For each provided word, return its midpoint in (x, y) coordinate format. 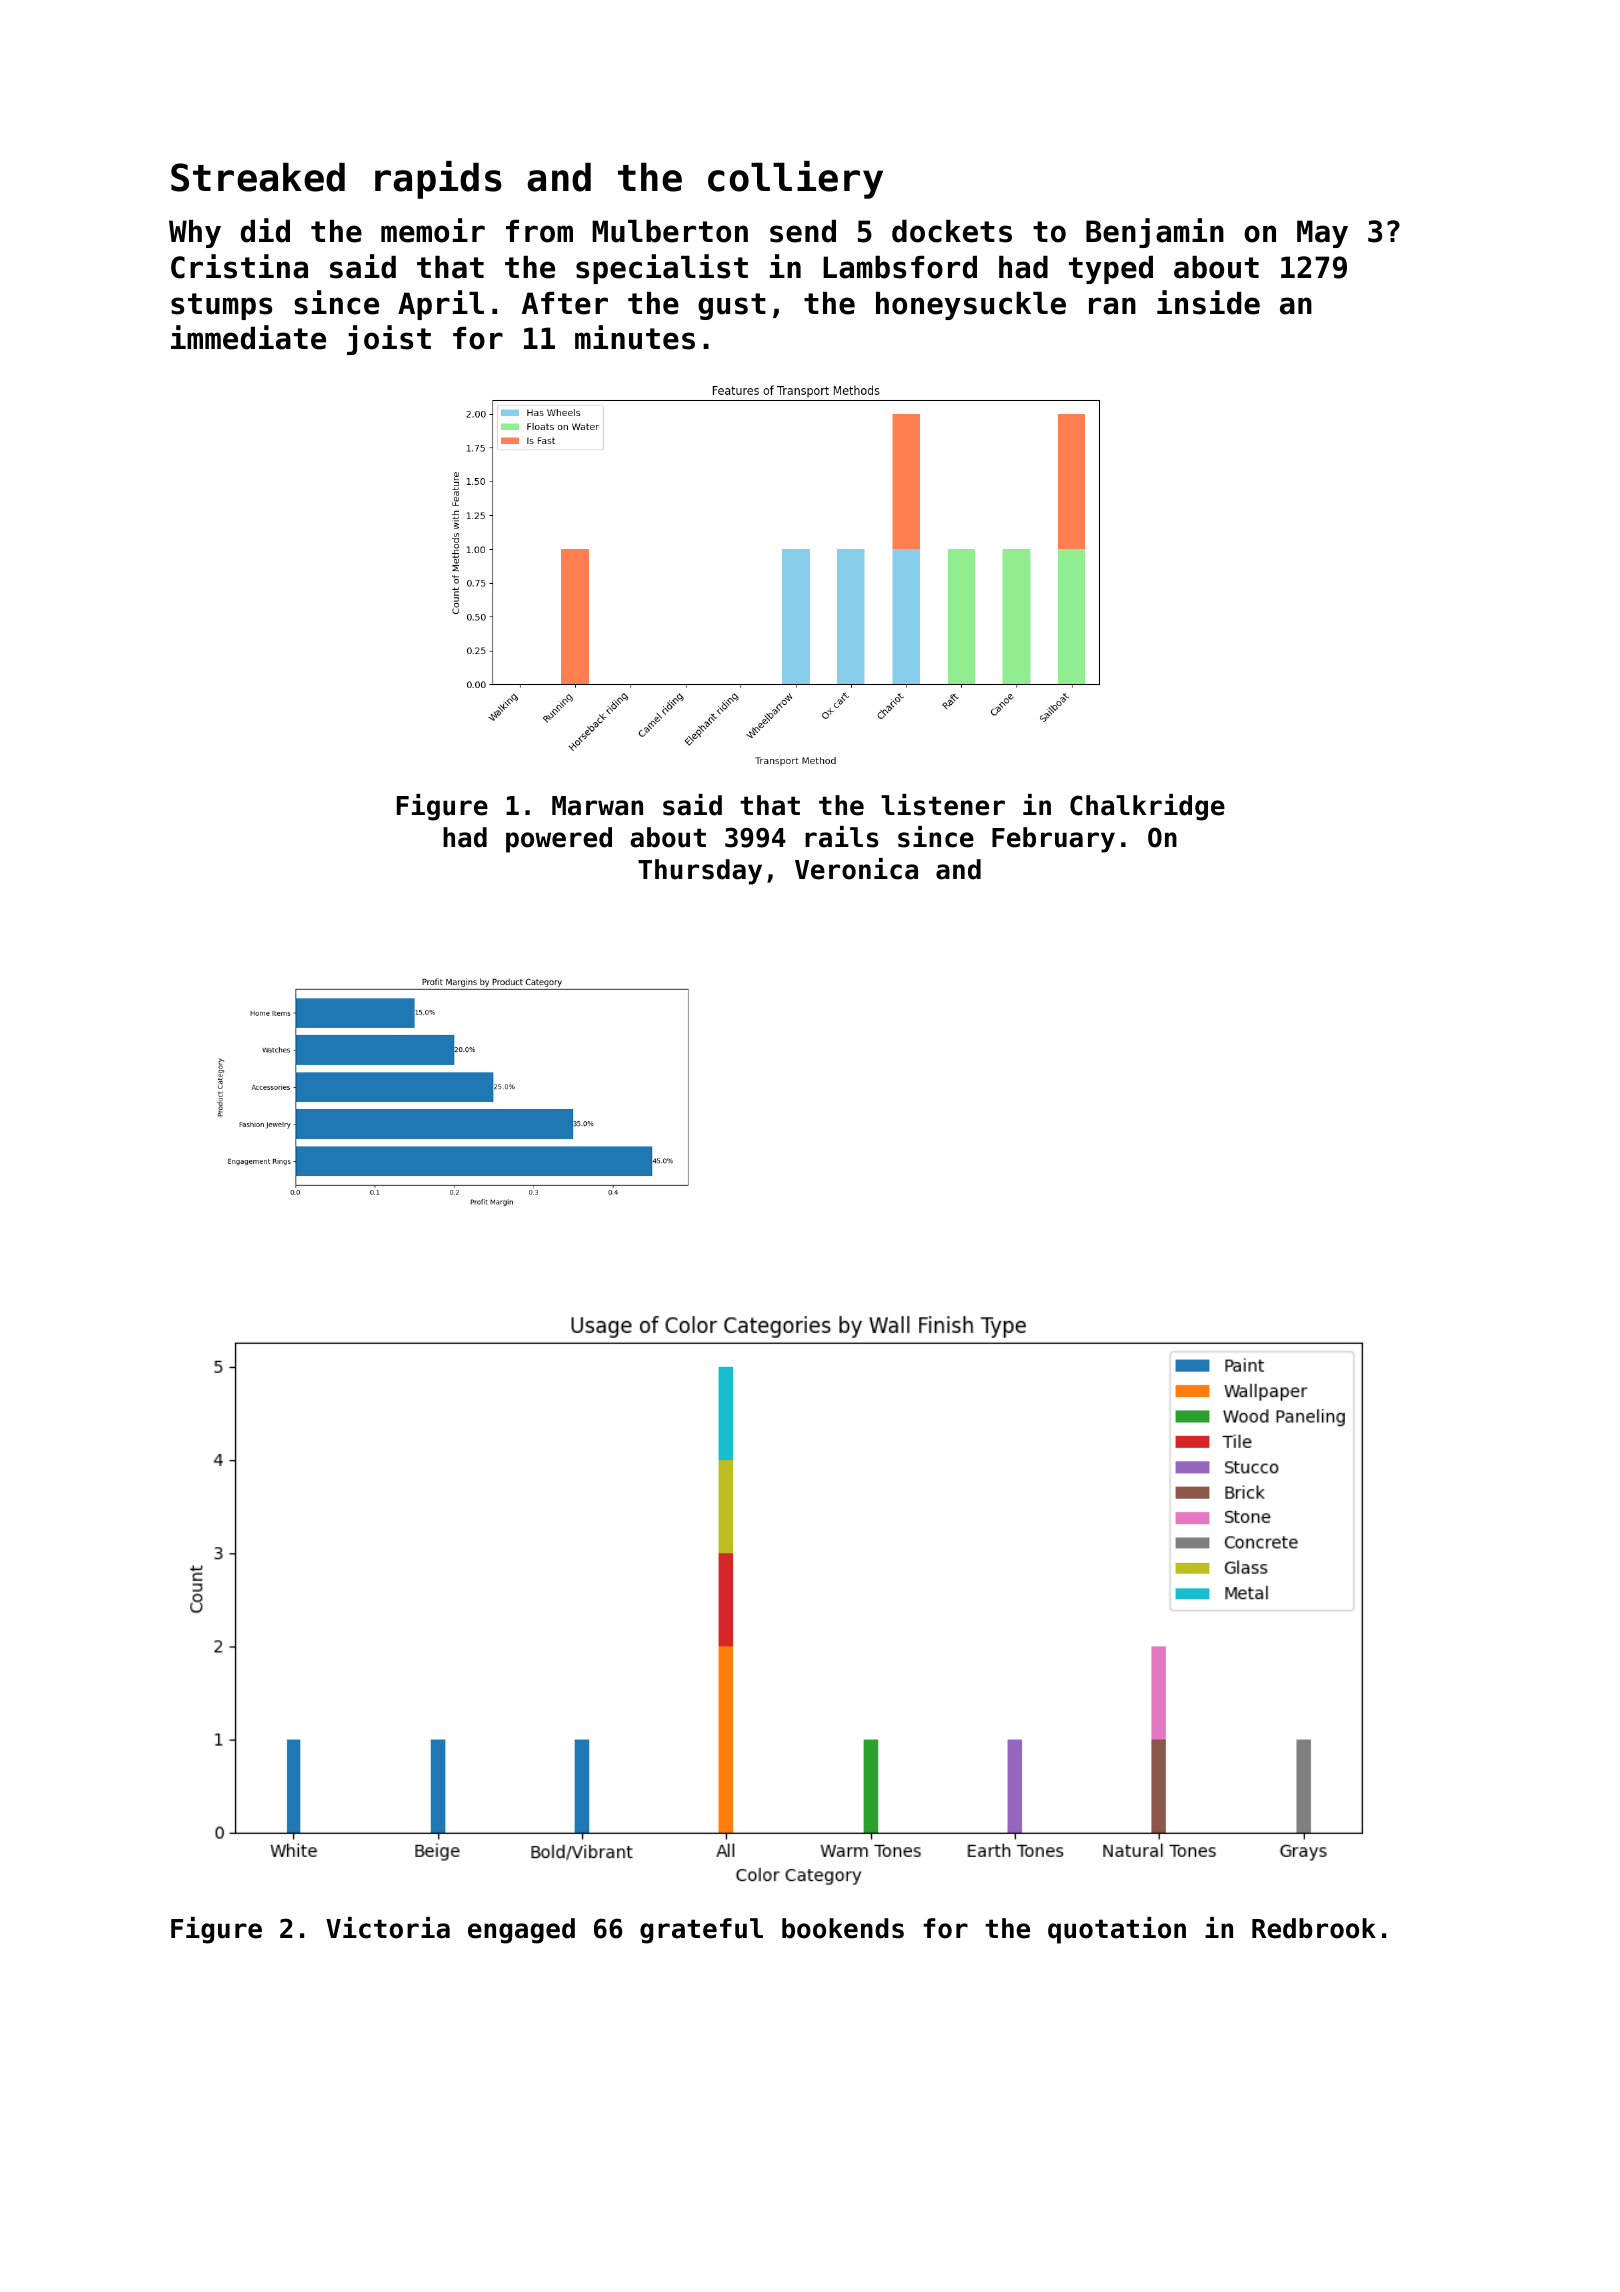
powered (559, 840)
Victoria (388, 1928)
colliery (795, 180)
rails (842, 837)
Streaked (258, 177)
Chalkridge (1147, 807)
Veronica (856, 869)
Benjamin (1155, 233)
